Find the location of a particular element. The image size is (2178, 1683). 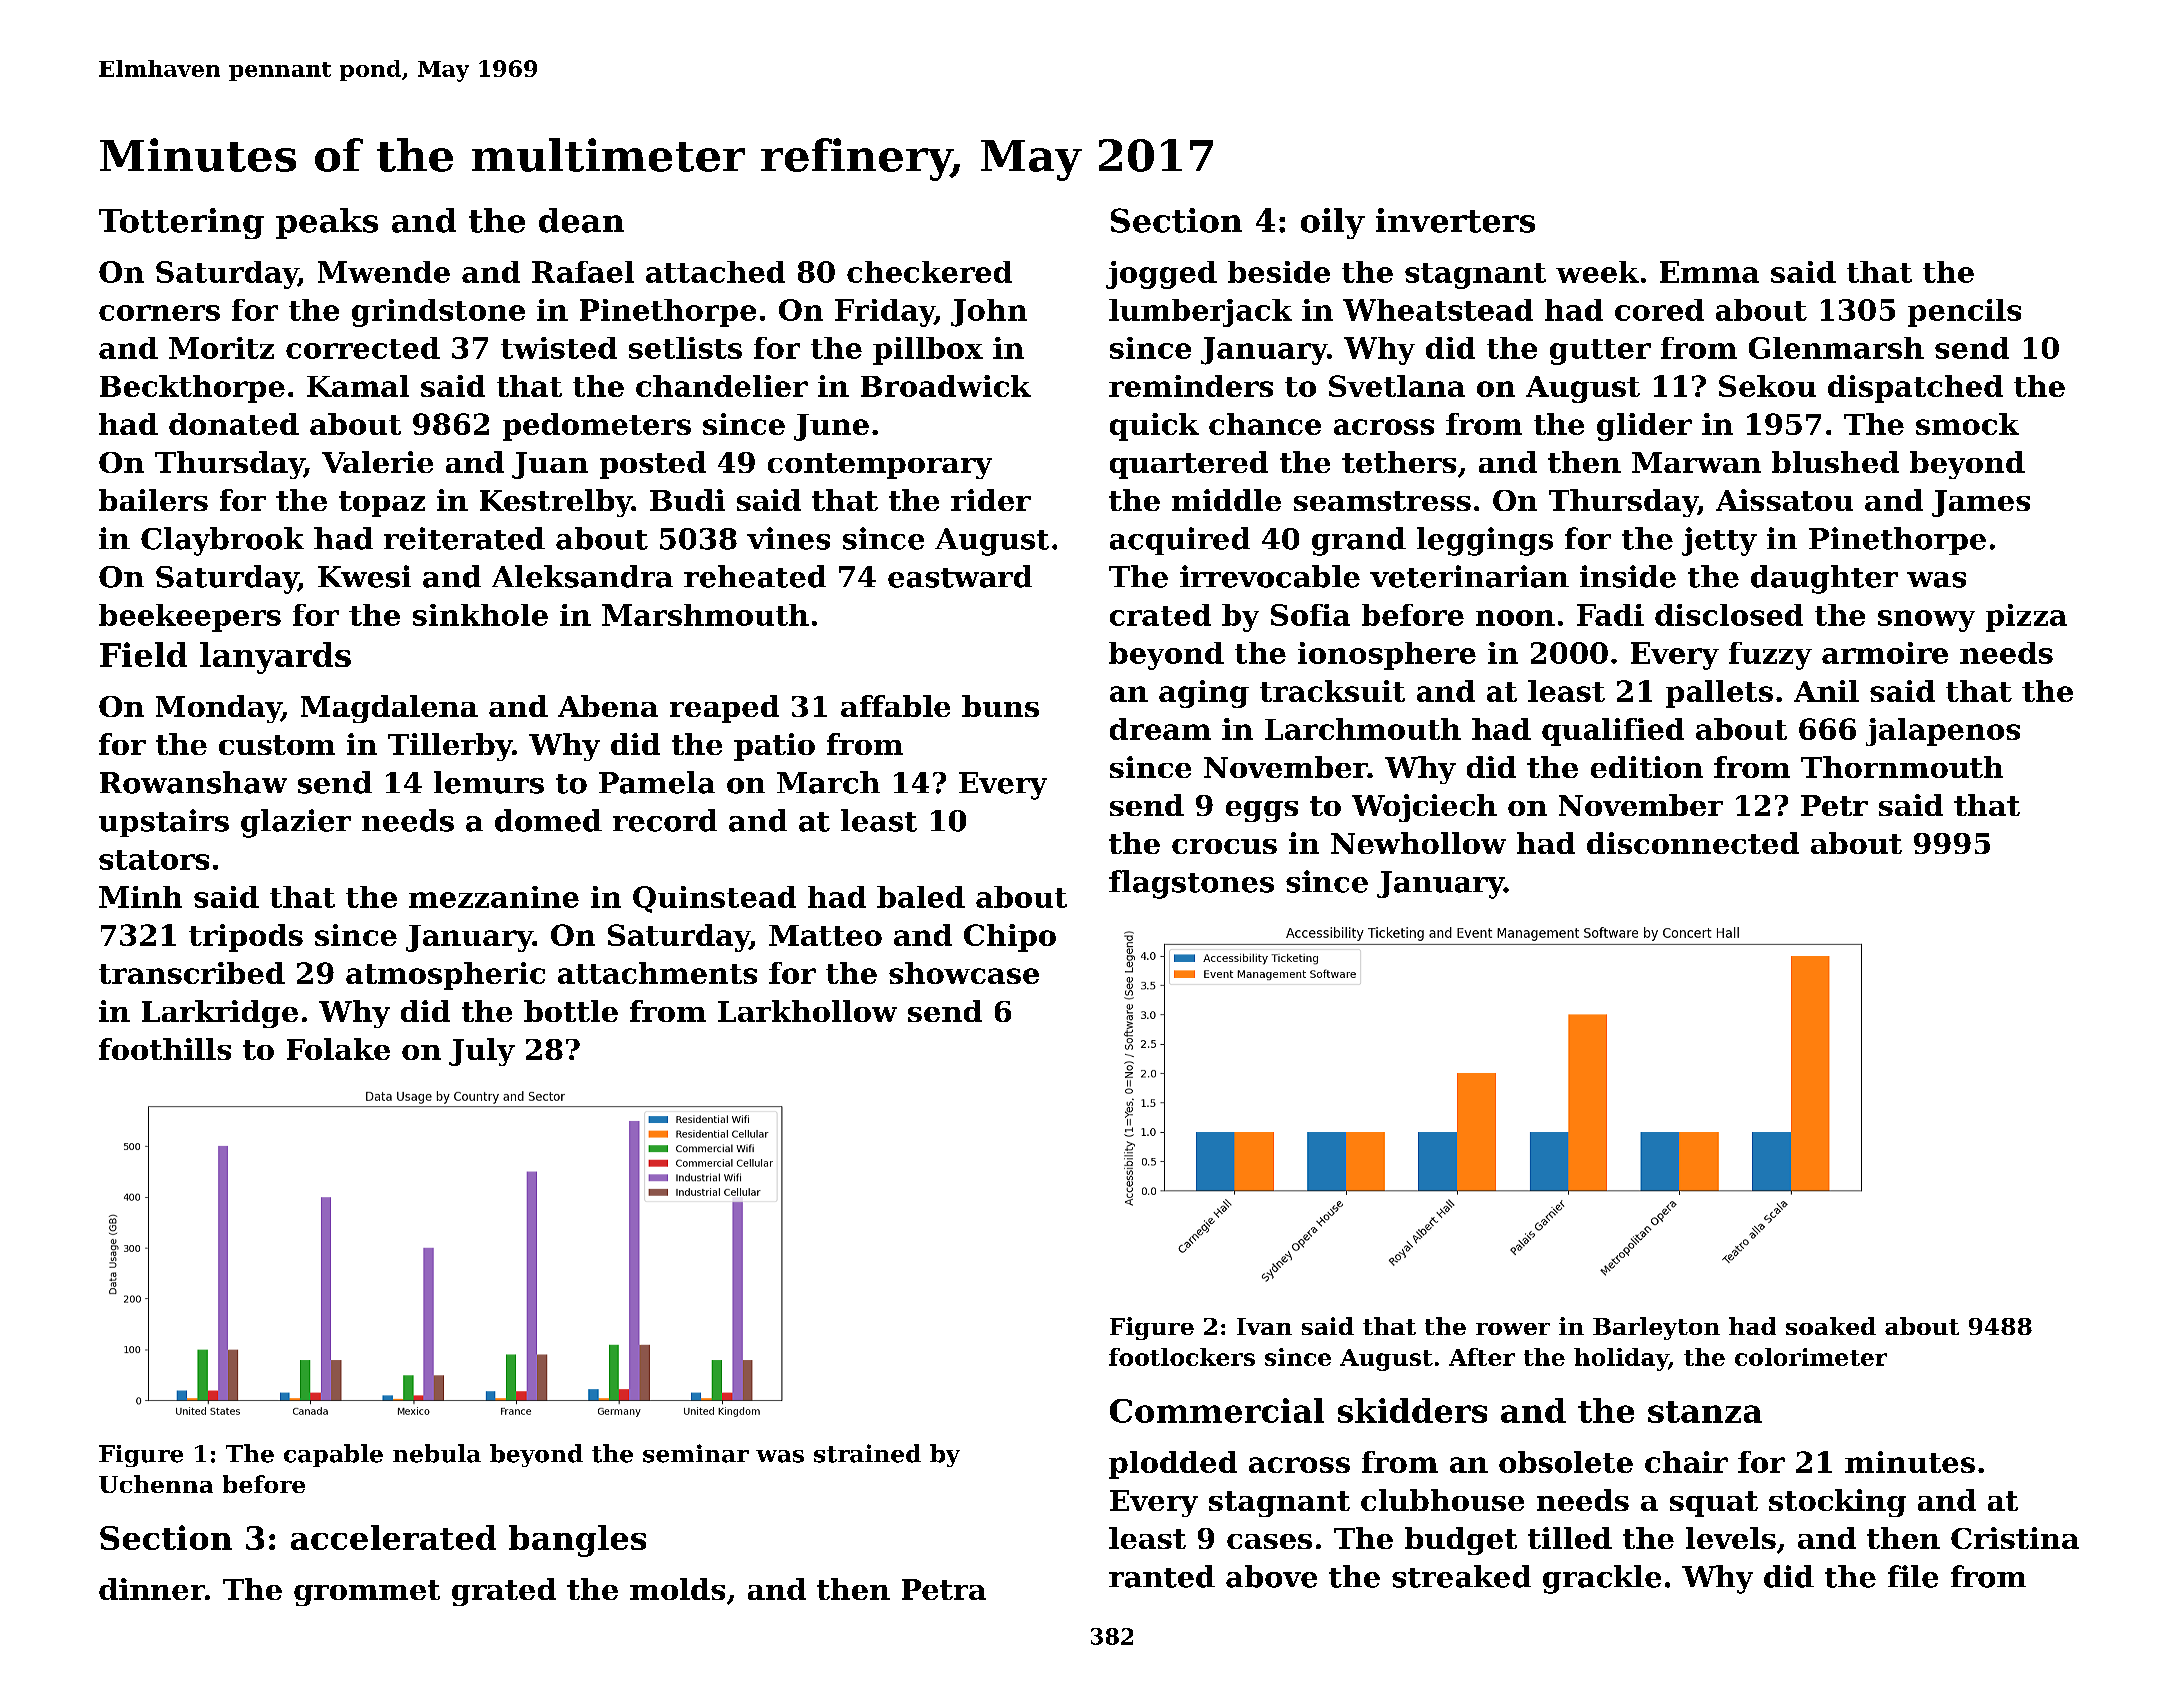

dean is located at coordinates (581, 220).
